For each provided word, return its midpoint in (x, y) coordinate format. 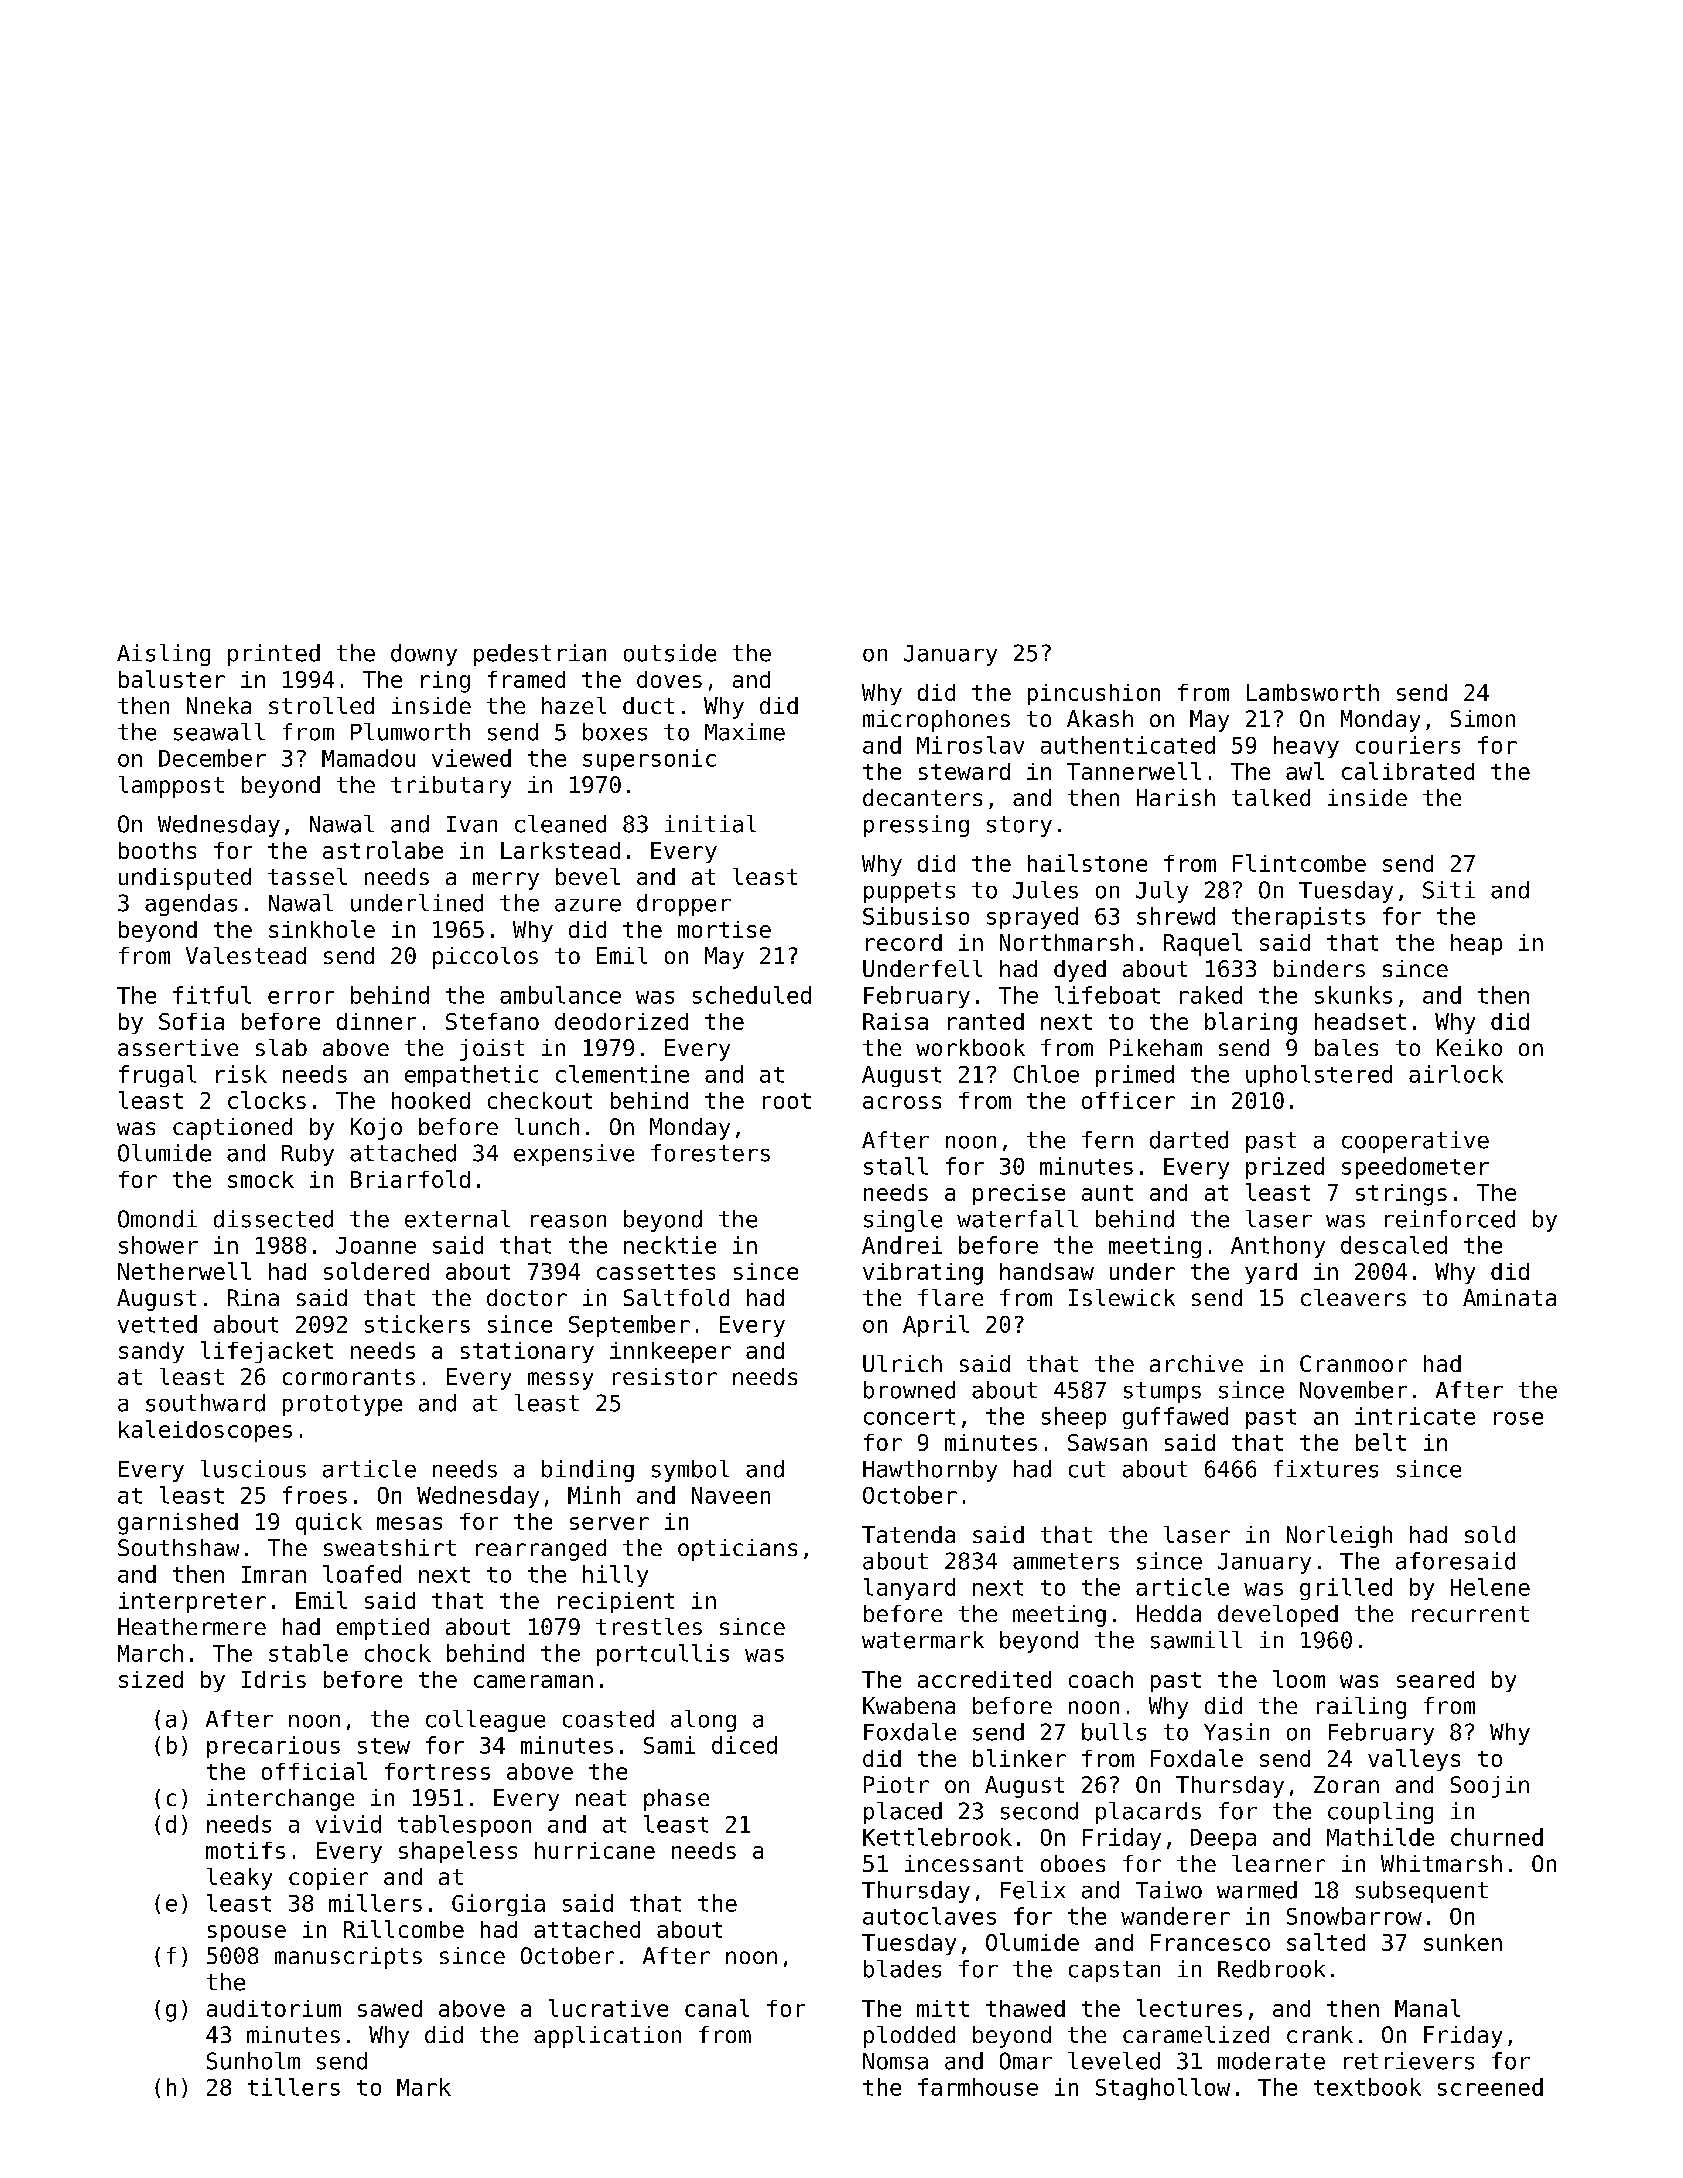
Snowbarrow (1354, 1916)
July (1162, 892)
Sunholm (253, 2061)
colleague (485, 1721)
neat (601, 1798)
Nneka (219, 705)
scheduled (752, 995)
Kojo (376, 1129)
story (1019, 826)
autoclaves (929, 1916)
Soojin (1490, 1787)
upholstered (1319, 1076)
